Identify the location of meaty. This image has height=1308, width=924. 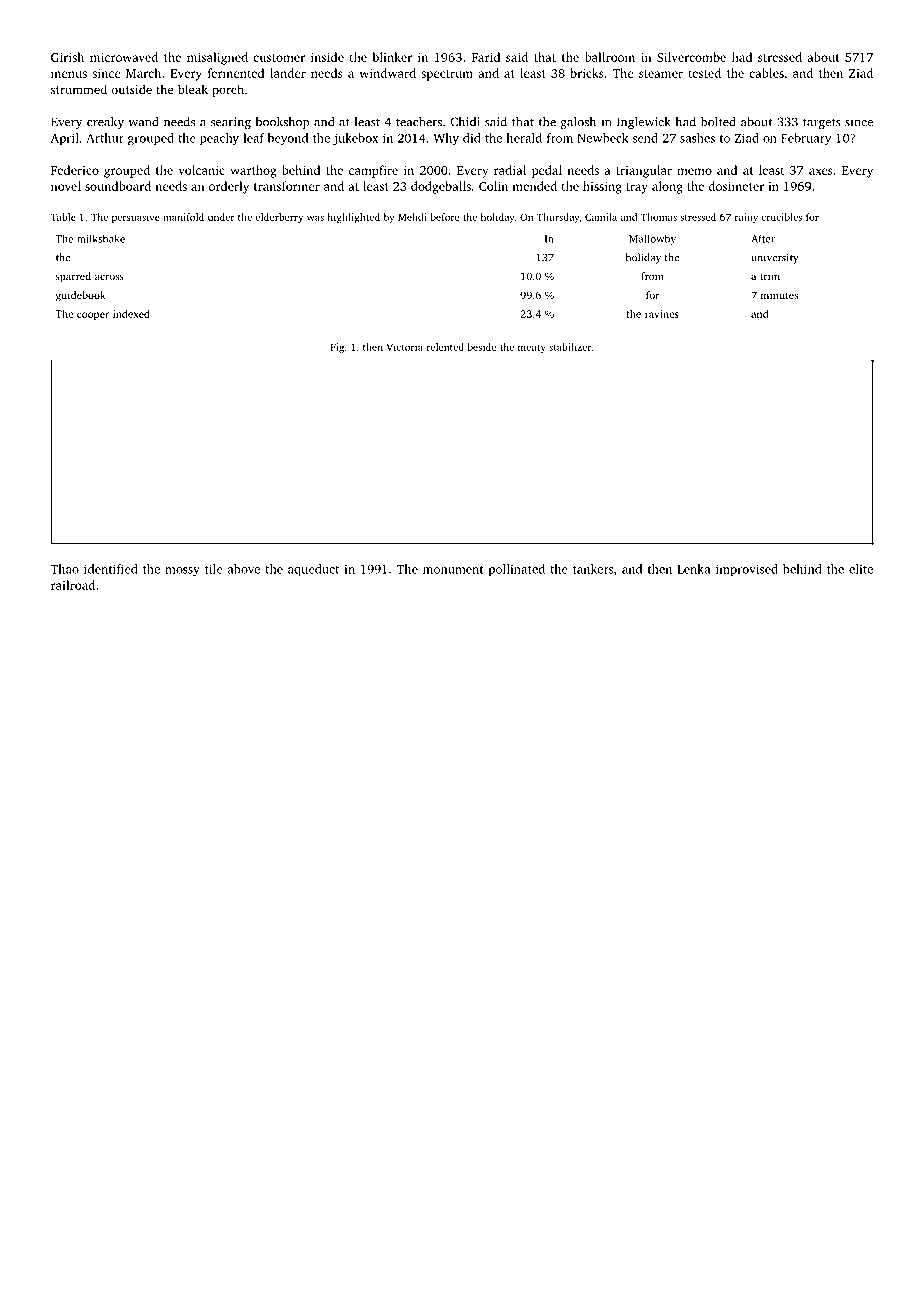
(532, 348).
